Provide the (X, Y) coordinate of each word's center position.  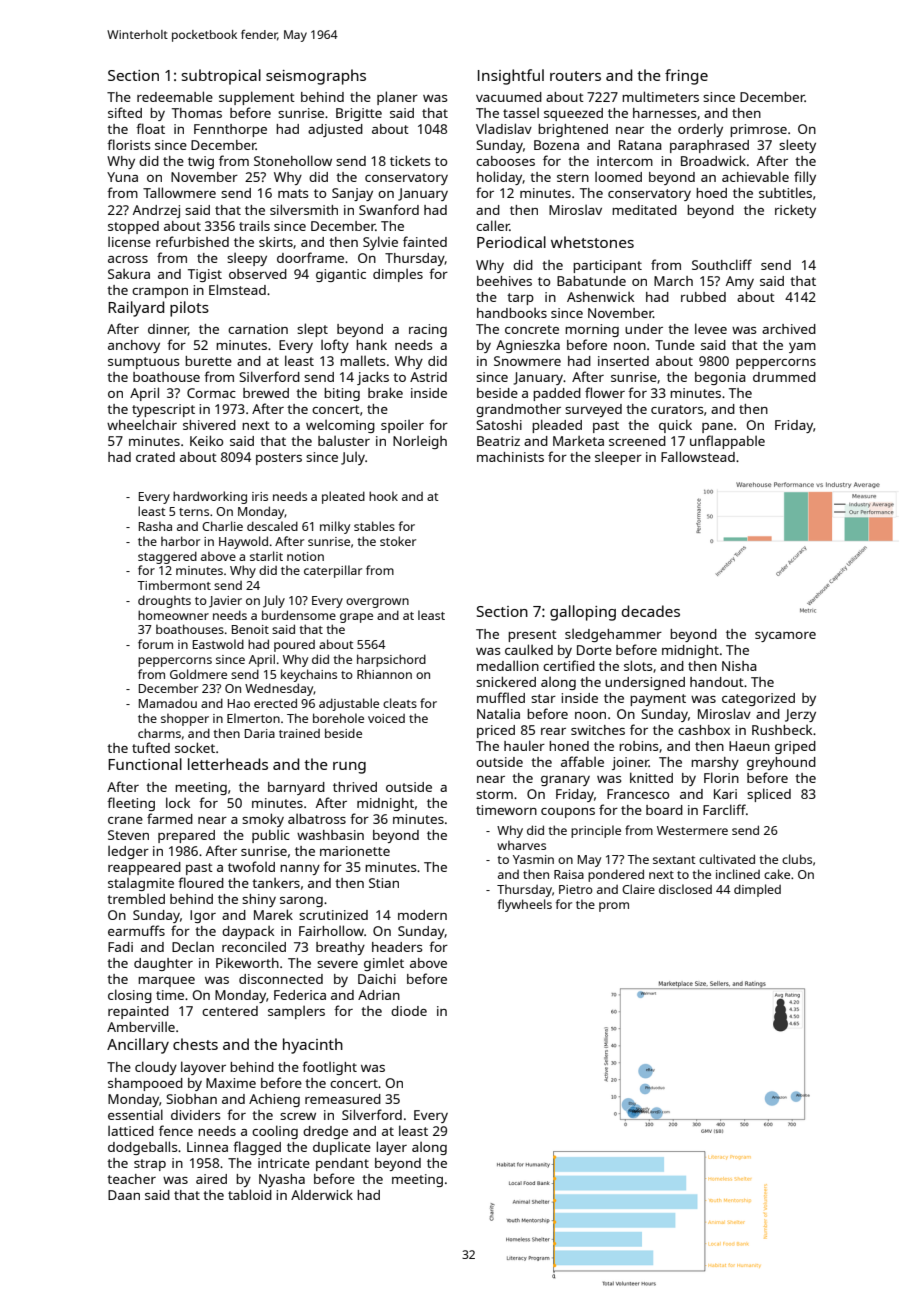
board (664, 810)
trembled (136, 899)
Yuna (122, 177)
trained (299, 733)
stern (573, 177)
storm (494, 794)
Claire (638, 889)
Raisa (569, 874)
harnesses (664, 113)
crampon (160, 293)
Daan (124, 1195)
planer (397, 98)
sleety (797, 146)
